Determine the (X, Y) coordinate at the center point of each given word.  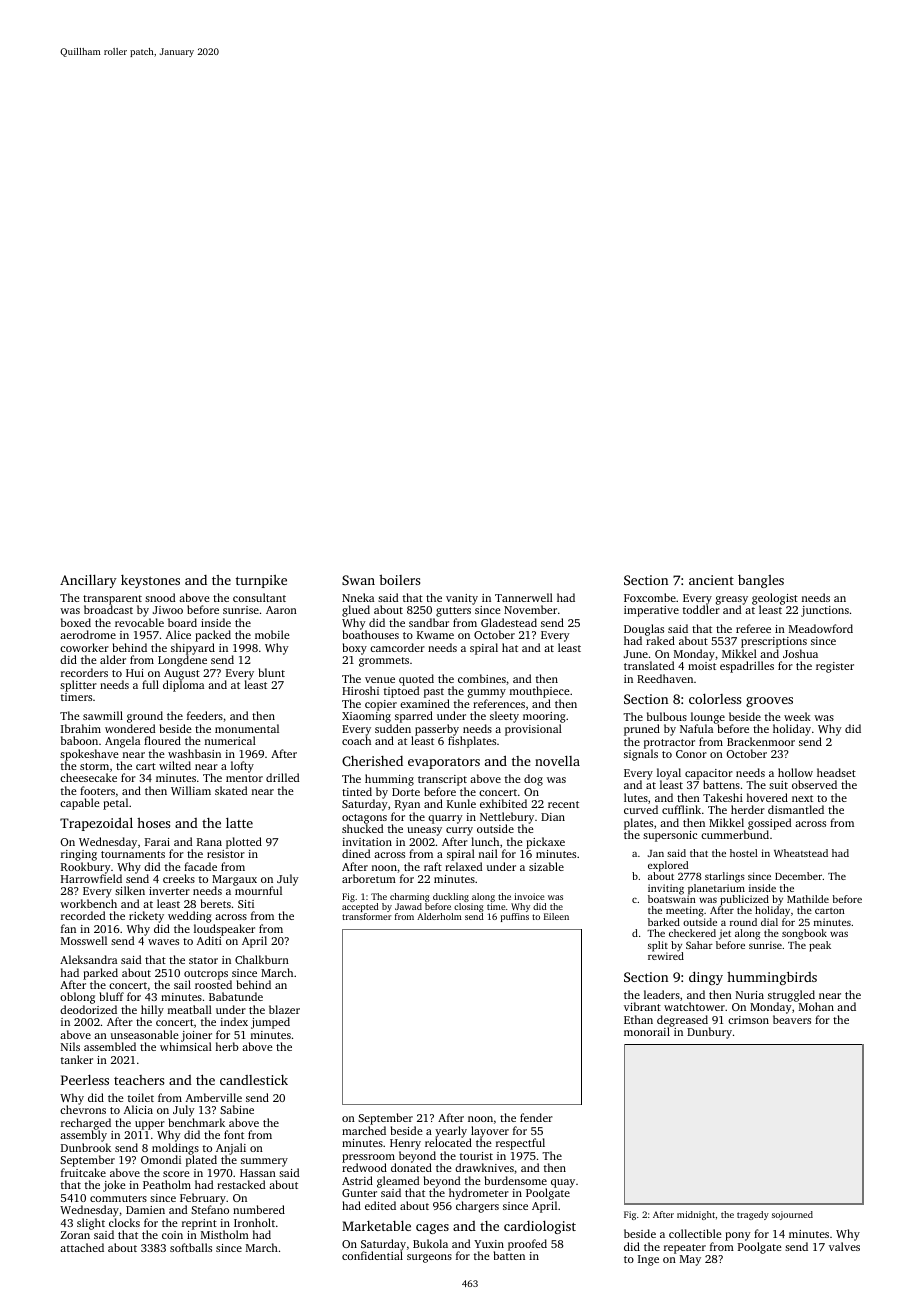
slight (91, 1224)
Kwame (435, 635)
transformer (367, 916)
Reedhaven (665, 678)
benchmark (197, 1122)
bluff (112, 996)
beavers (792, 1019)
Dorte (406, 792)
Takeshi (723, 797)
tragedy (753, 1215)
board (182, 622)
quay (563, 1183)
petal (115, 804)
